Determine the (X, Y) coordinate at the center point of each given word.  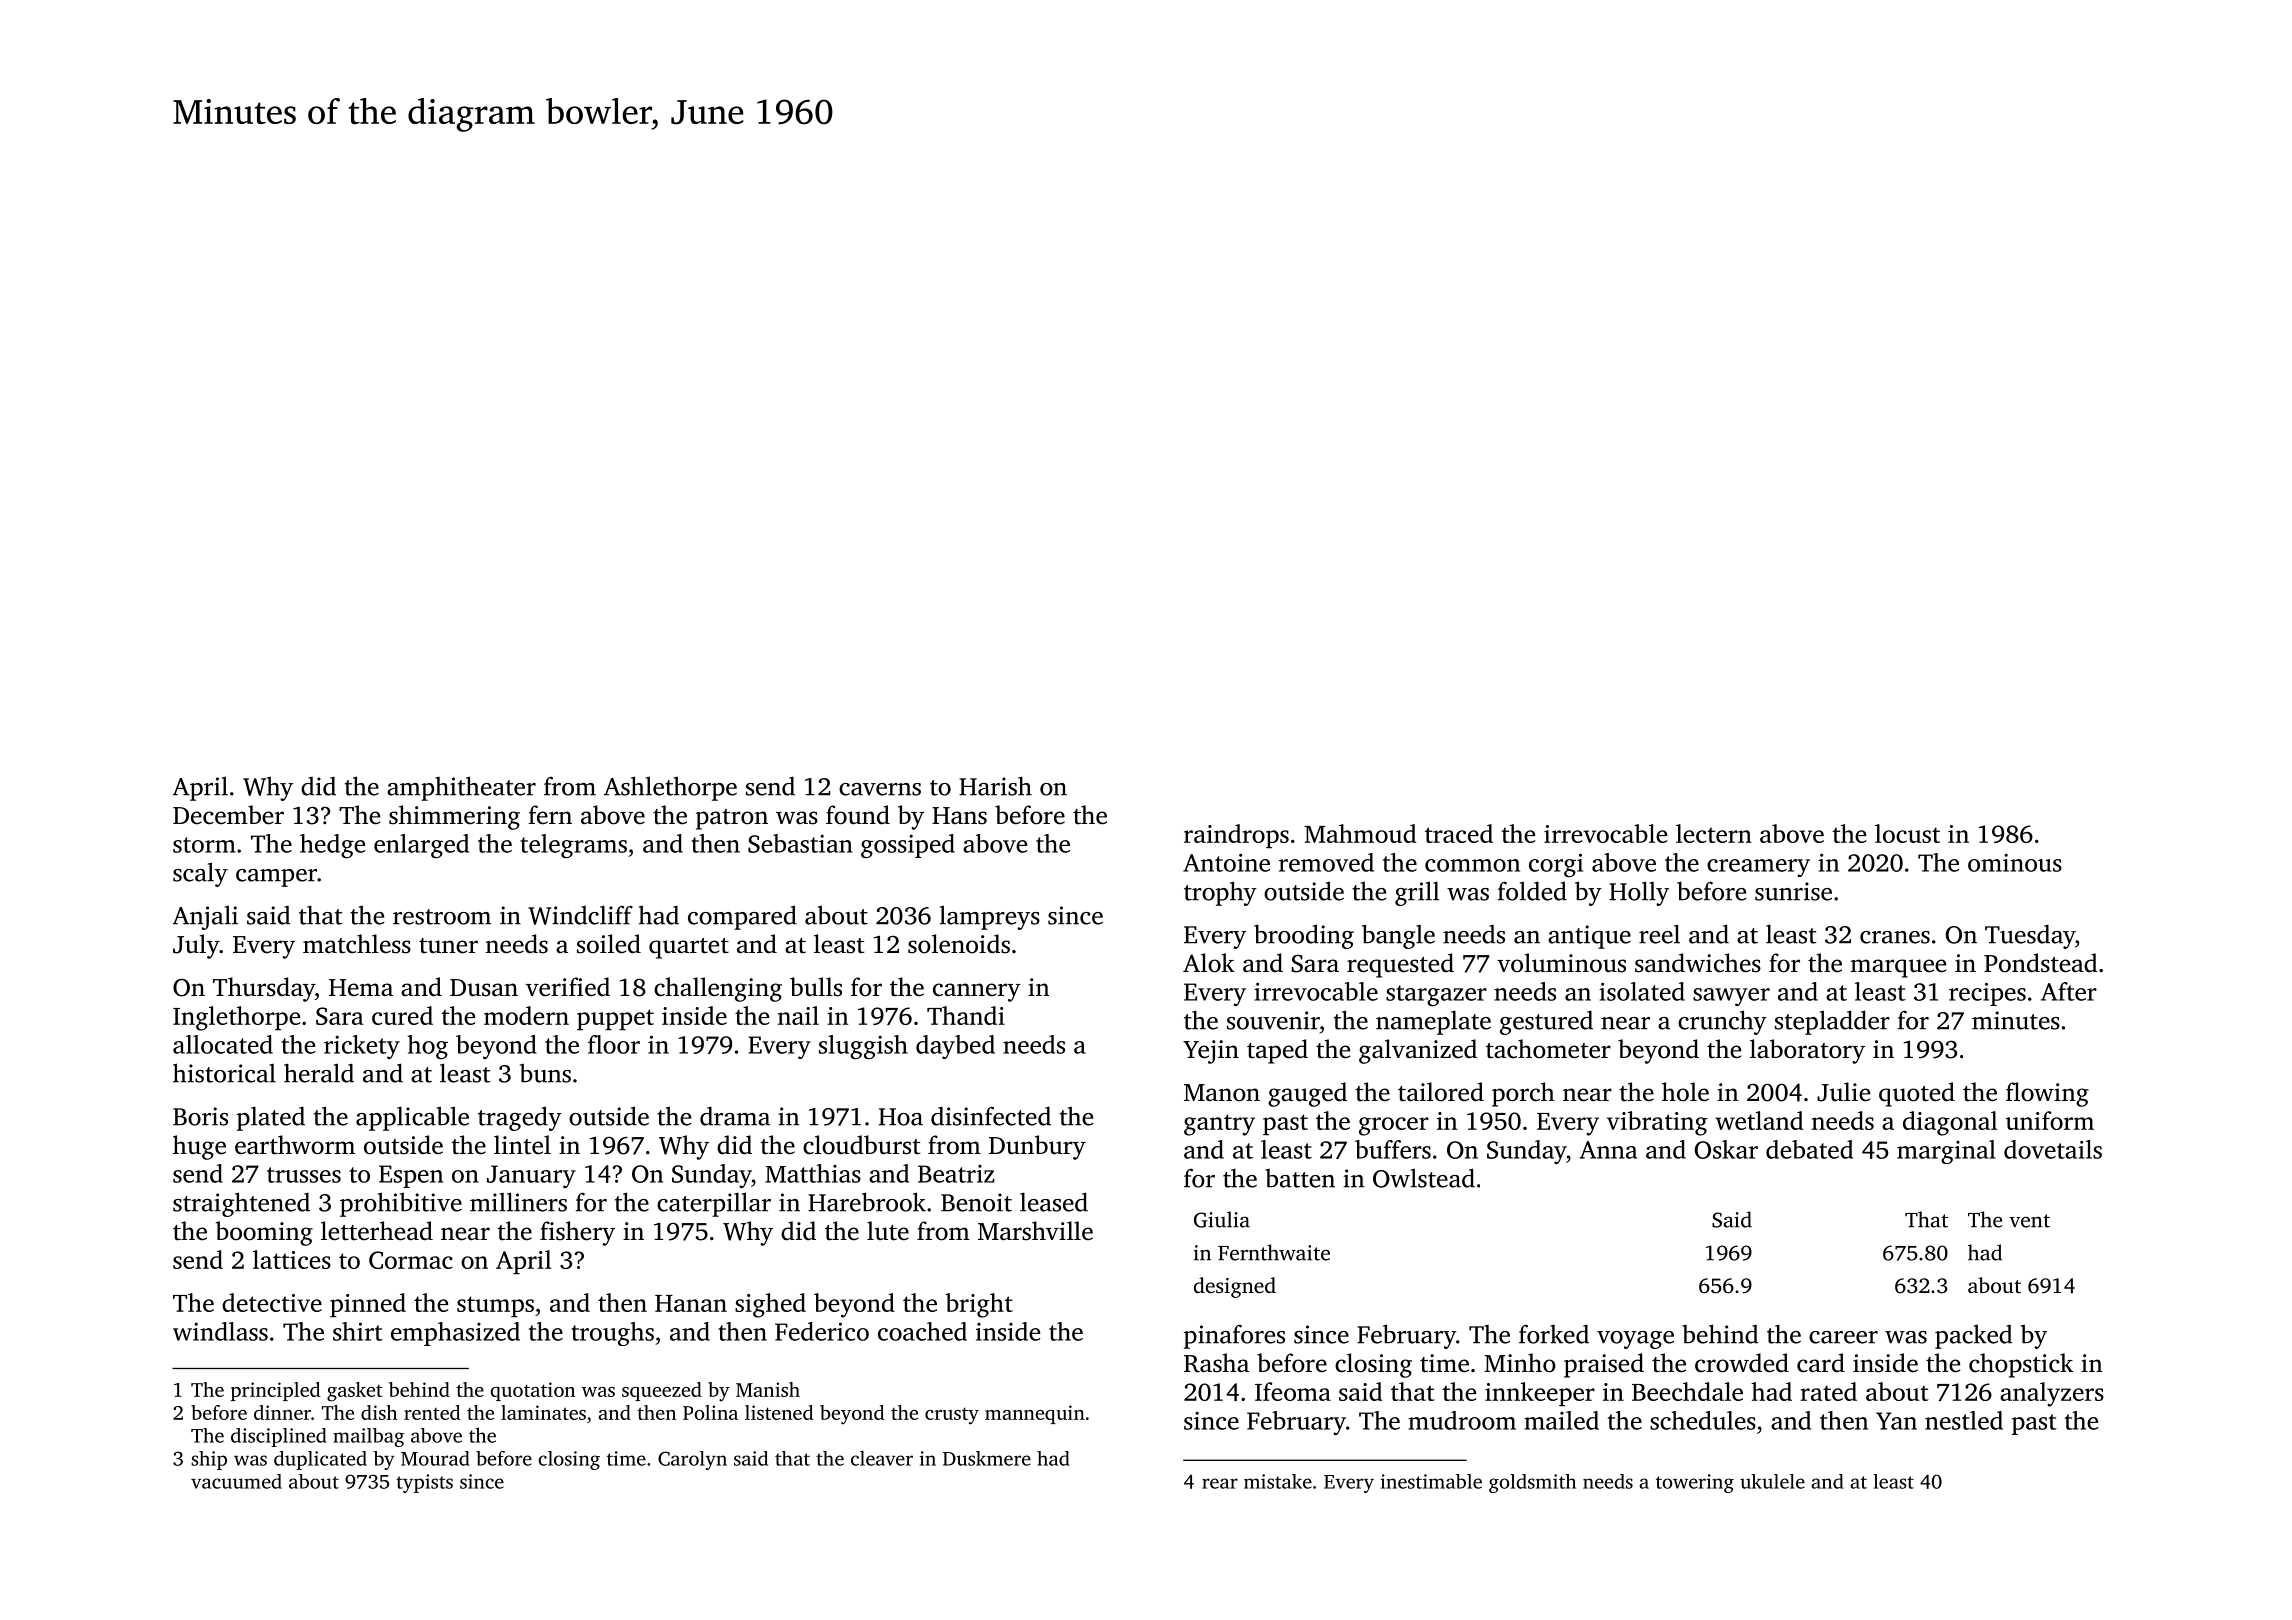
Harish (995, 786)
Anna (1608, 1150)
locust (1907, 833)
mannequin (1035, 1414)
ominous (2015, 862)
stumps (495, 1306)
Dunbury (1037, 1147)
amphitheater (461, 788)
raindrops (1236, 836)
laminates (543, 1412)
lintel (522, 1145)
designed (1235, 1287)
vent (2029, 1221)
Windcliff (580, 915)
